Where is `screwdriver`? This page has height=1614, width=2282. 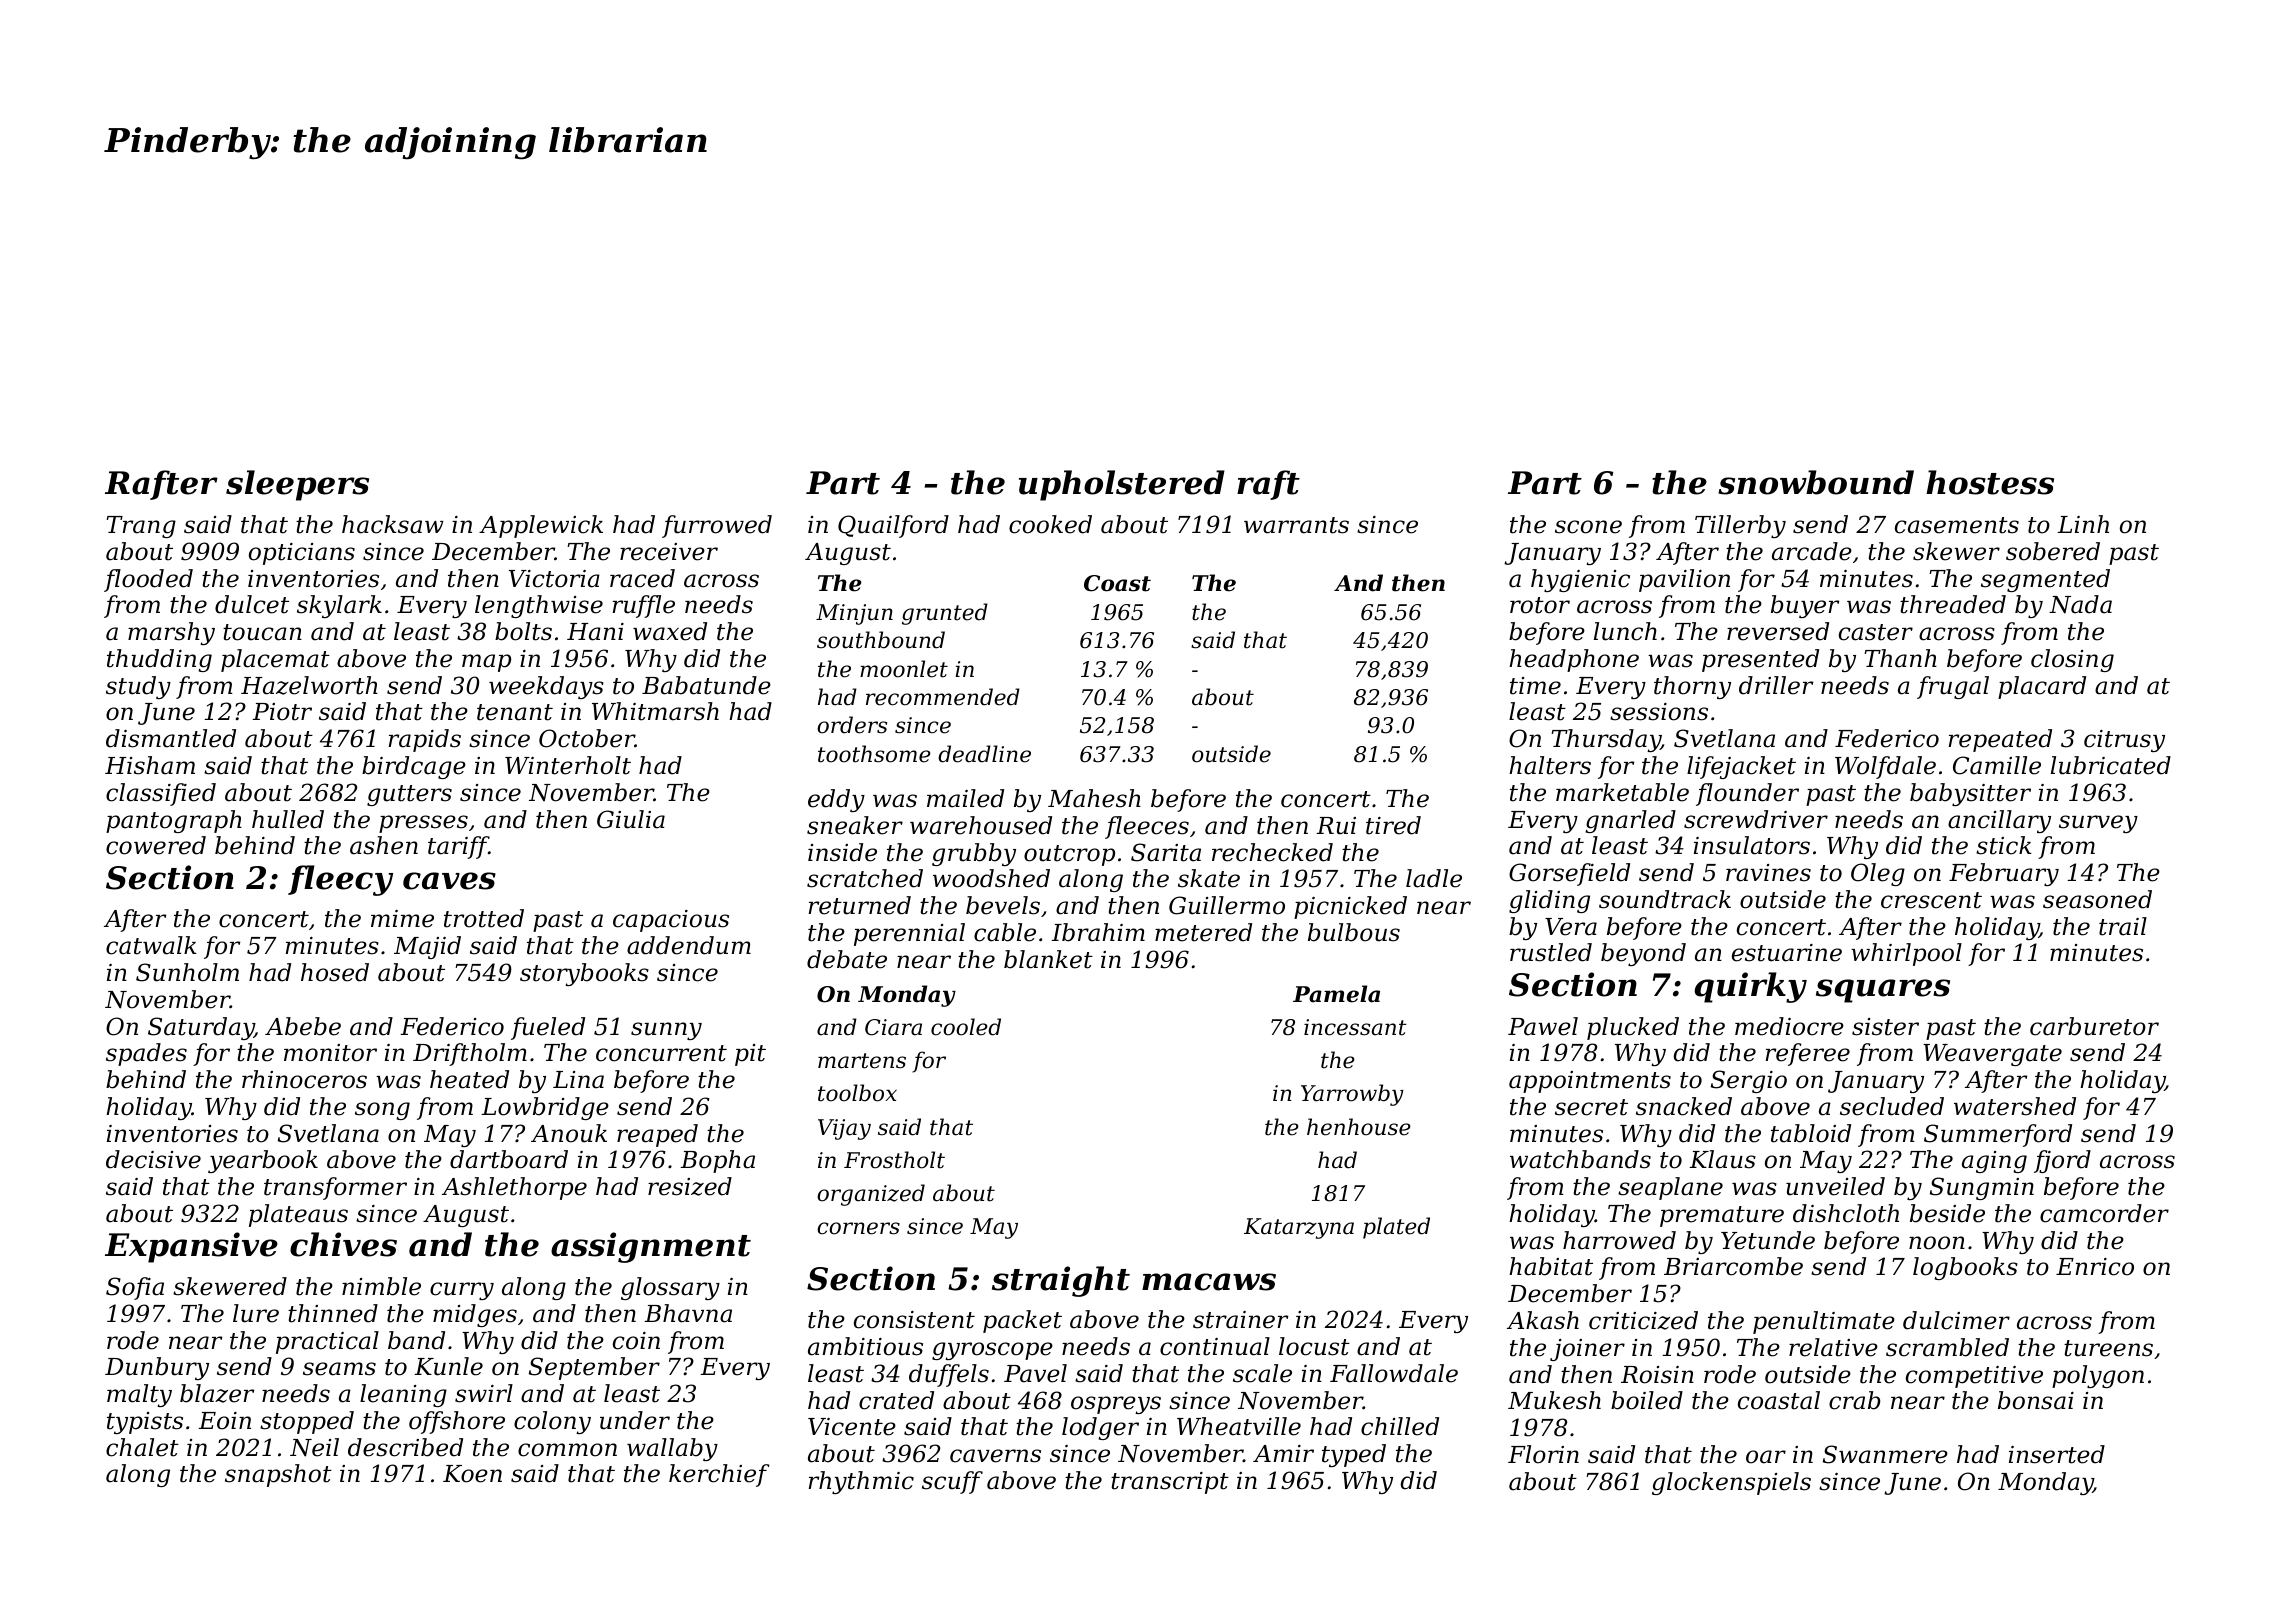
screwdriver is located at coordinates (1756, 819).
